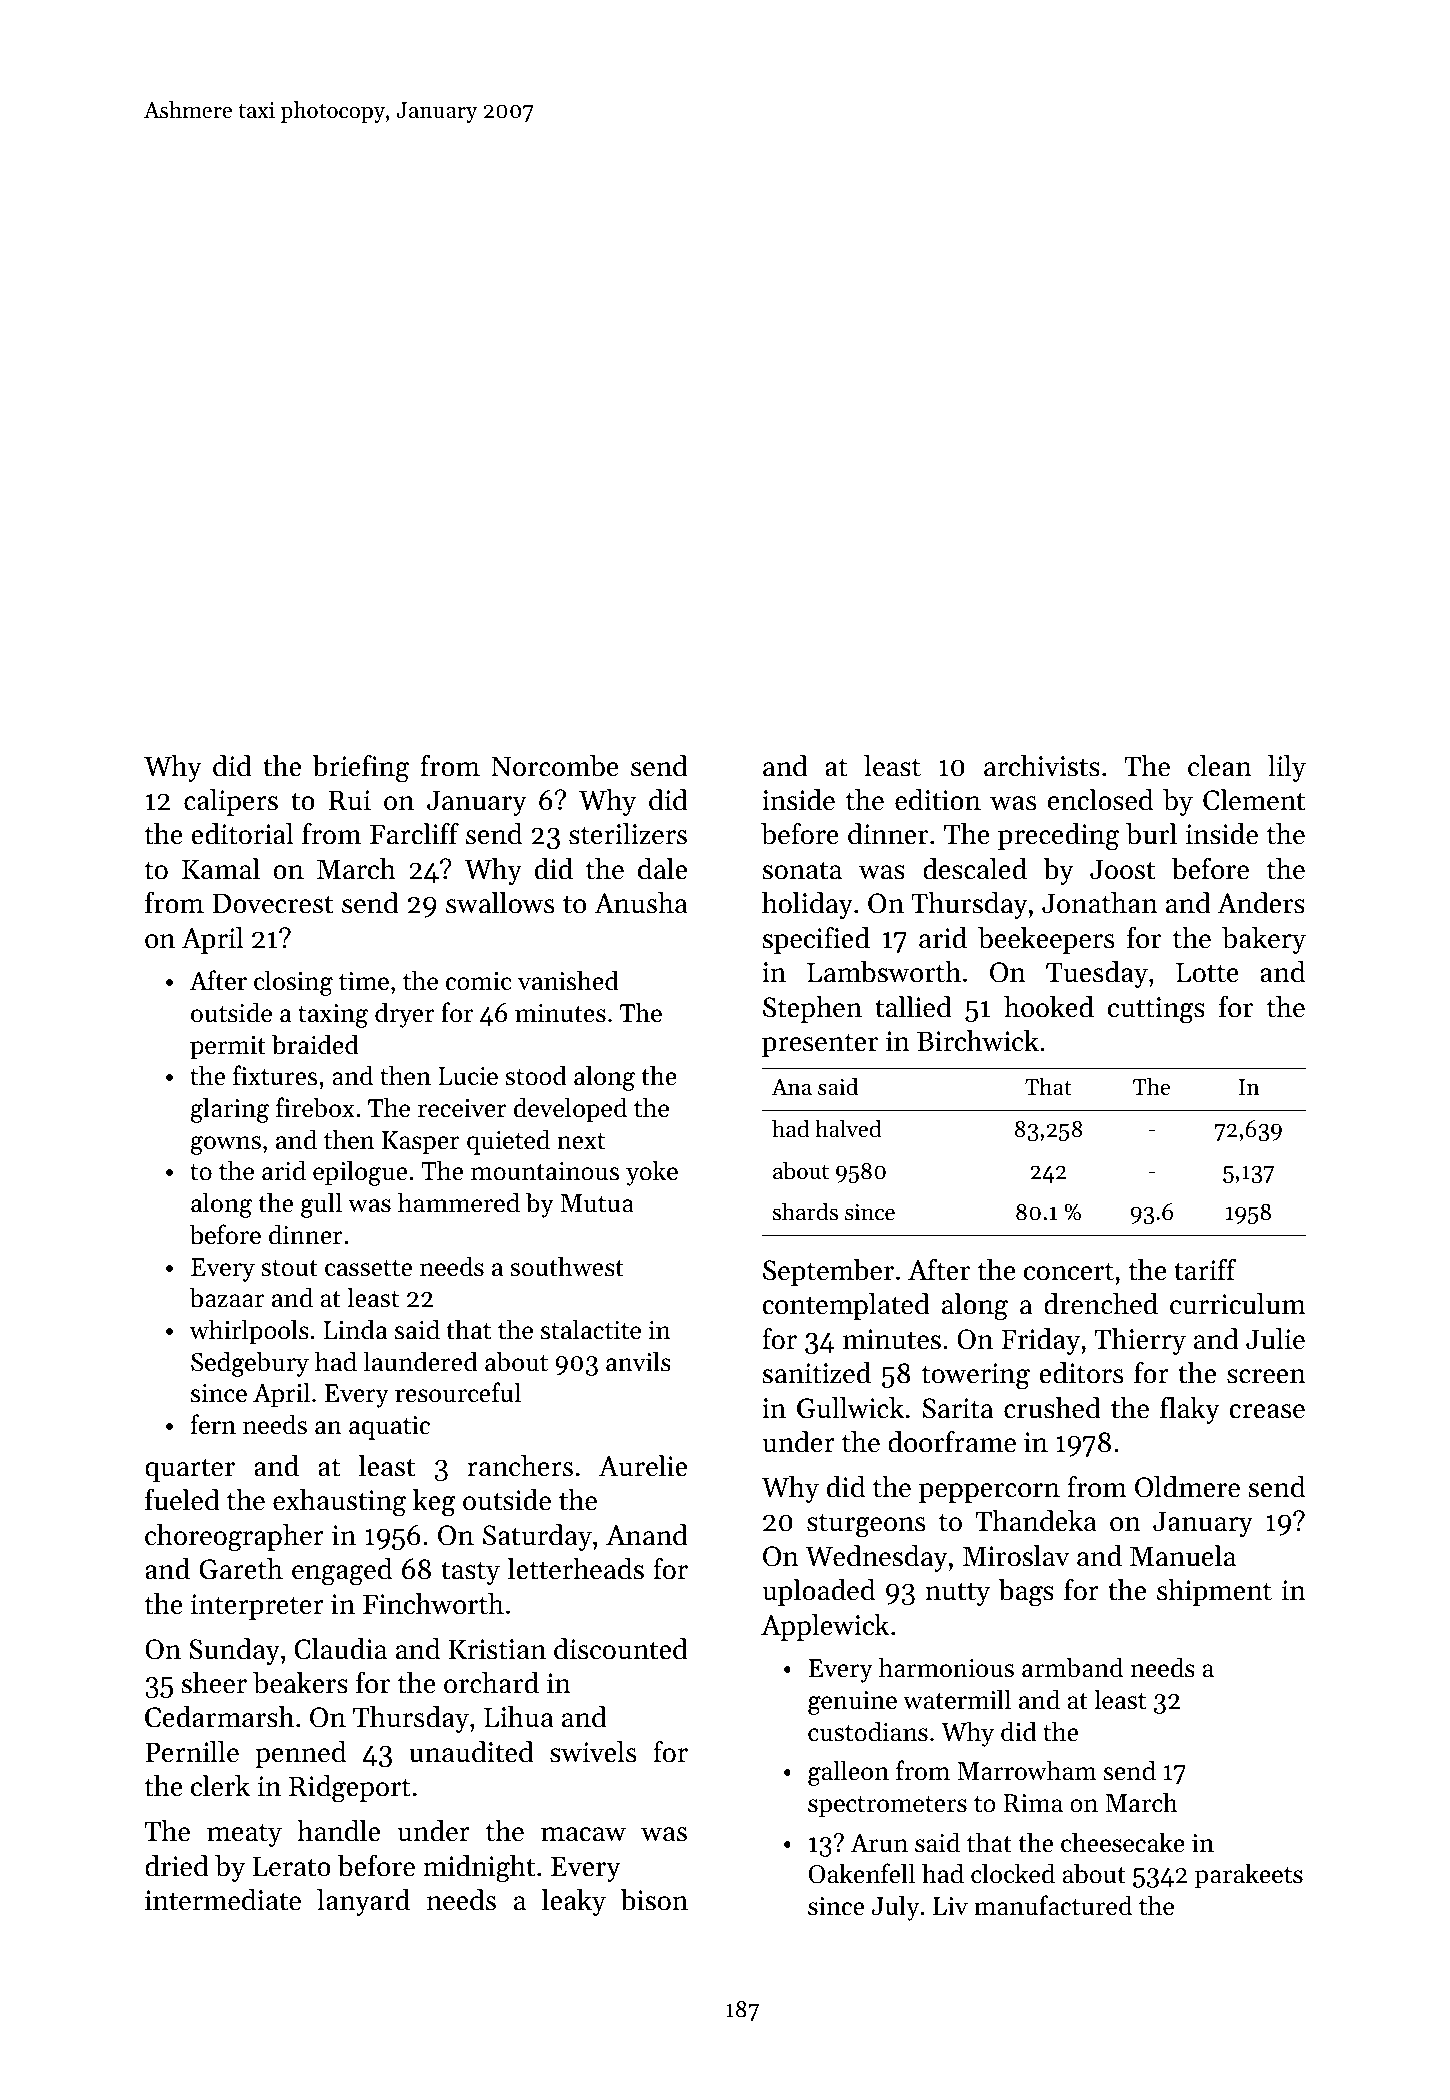  Describe the element at coordinates (989, 1493) in the image. I see `peppercorn` at that location.
